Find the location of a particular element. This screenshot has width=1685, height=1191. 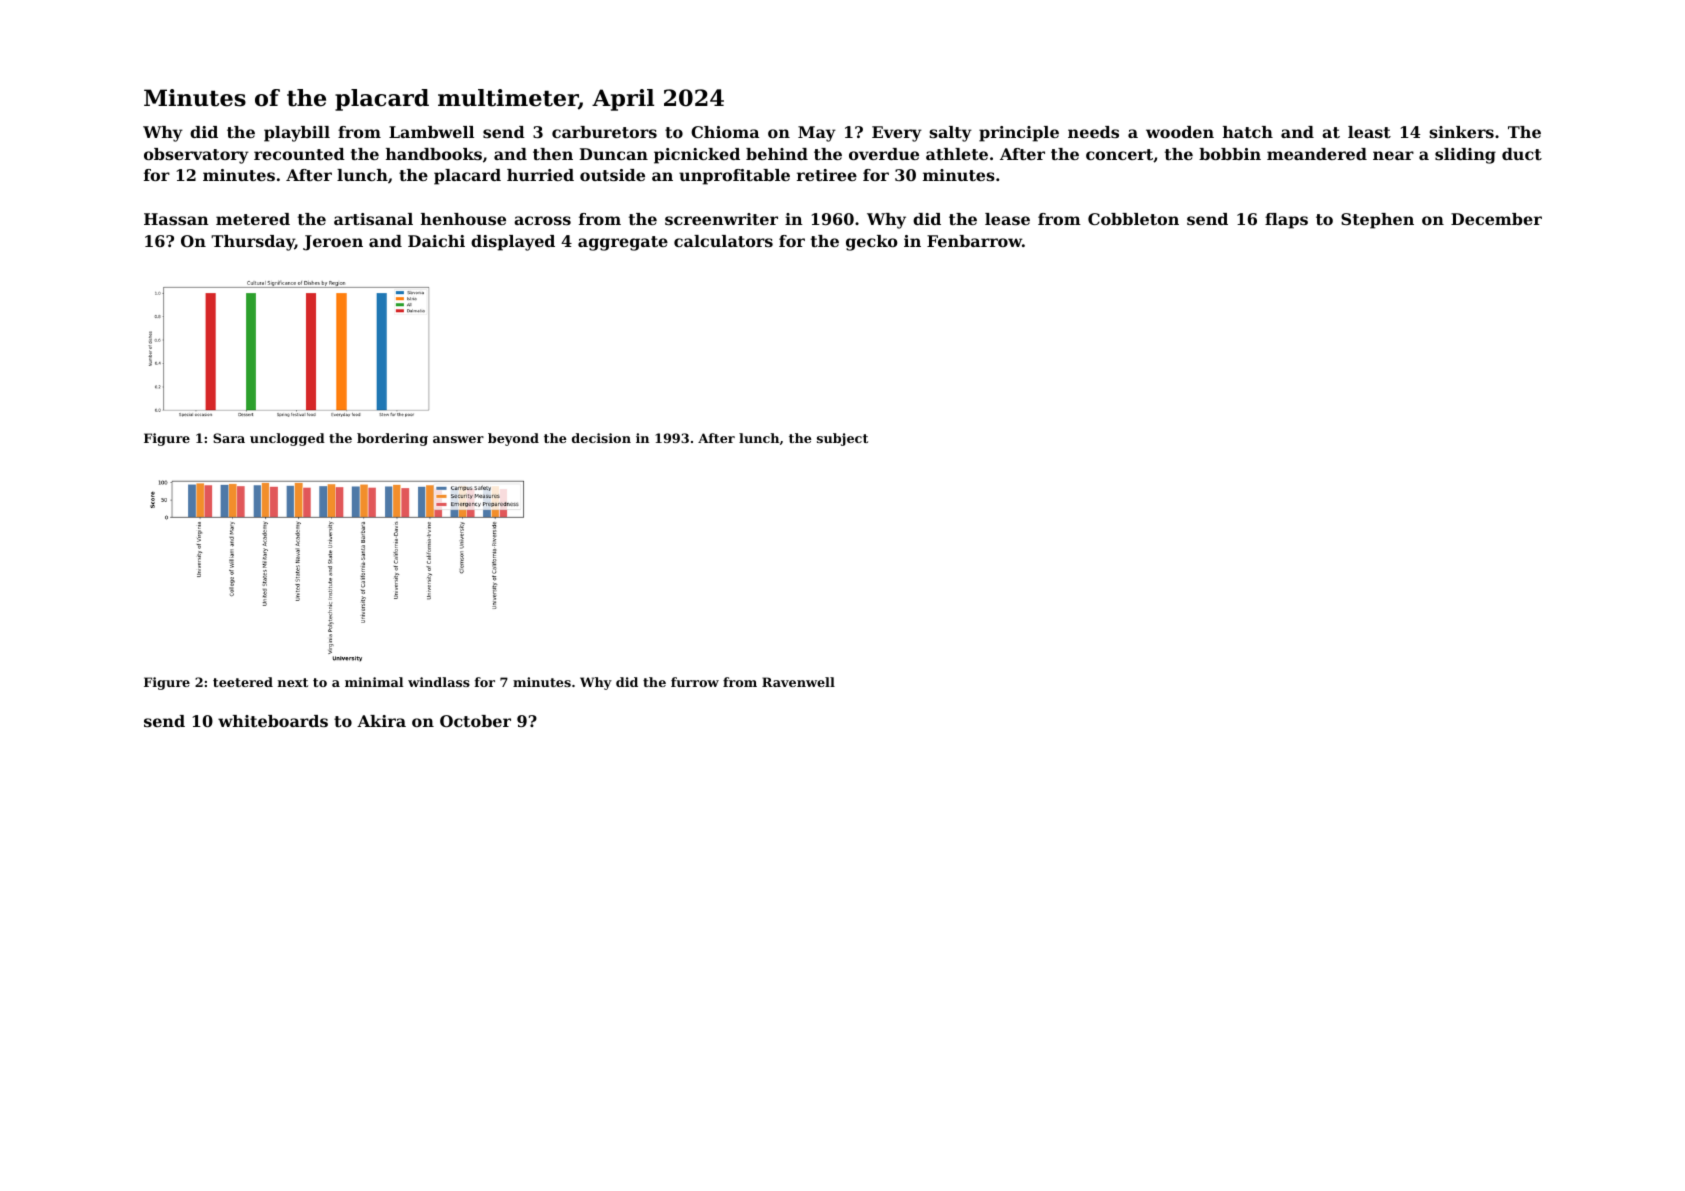

Sara is located at coordinates (229, 438).
